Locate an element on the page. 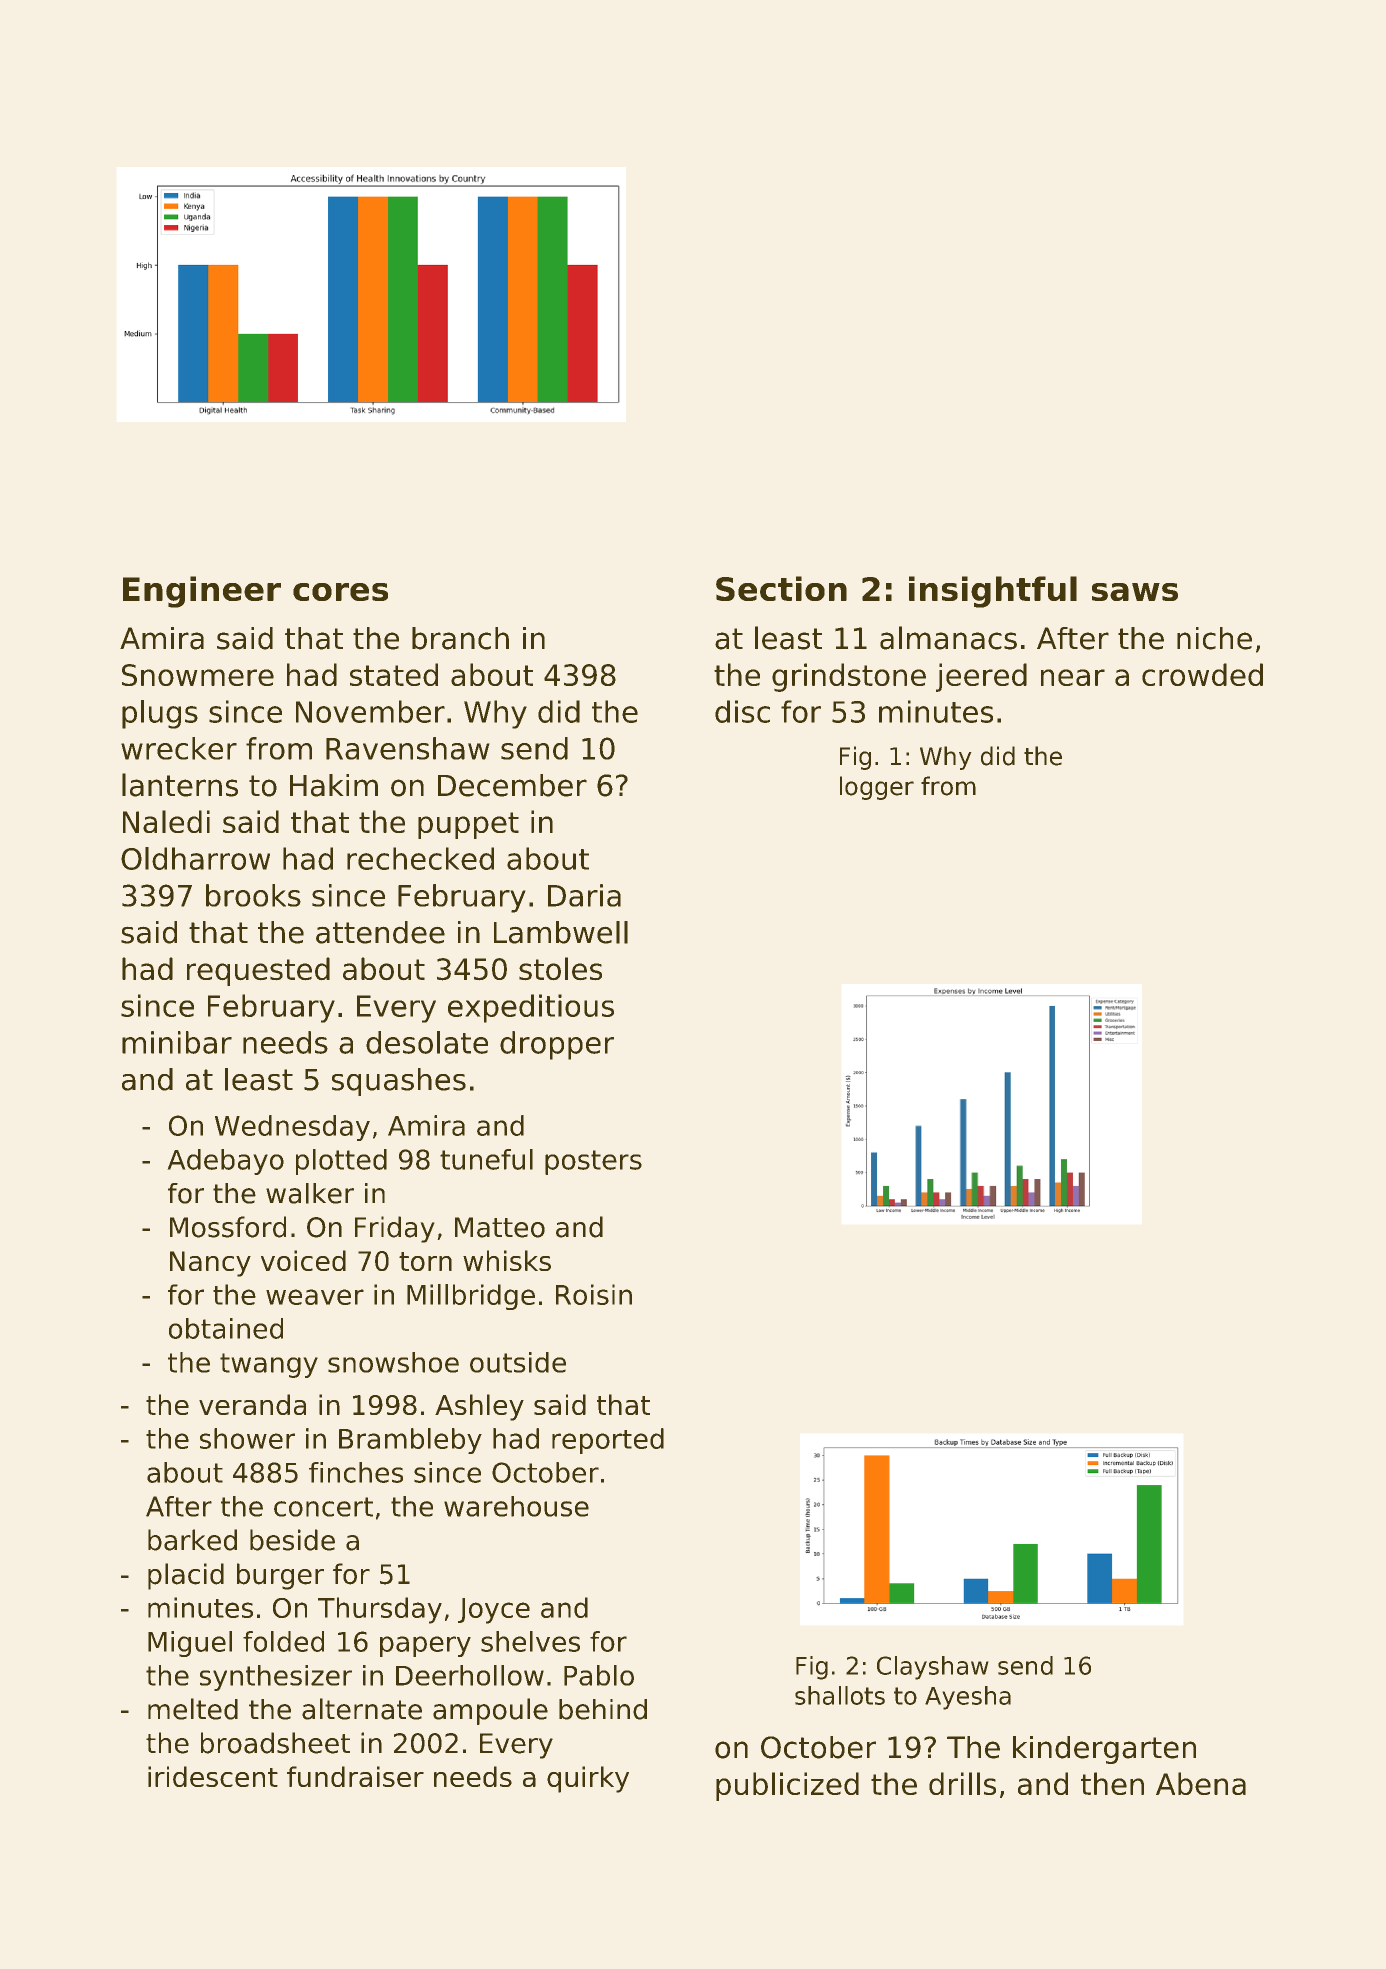 The width and height of the page is (1386, 1969). Clayshaw is located at coordinates (932, 1668).
